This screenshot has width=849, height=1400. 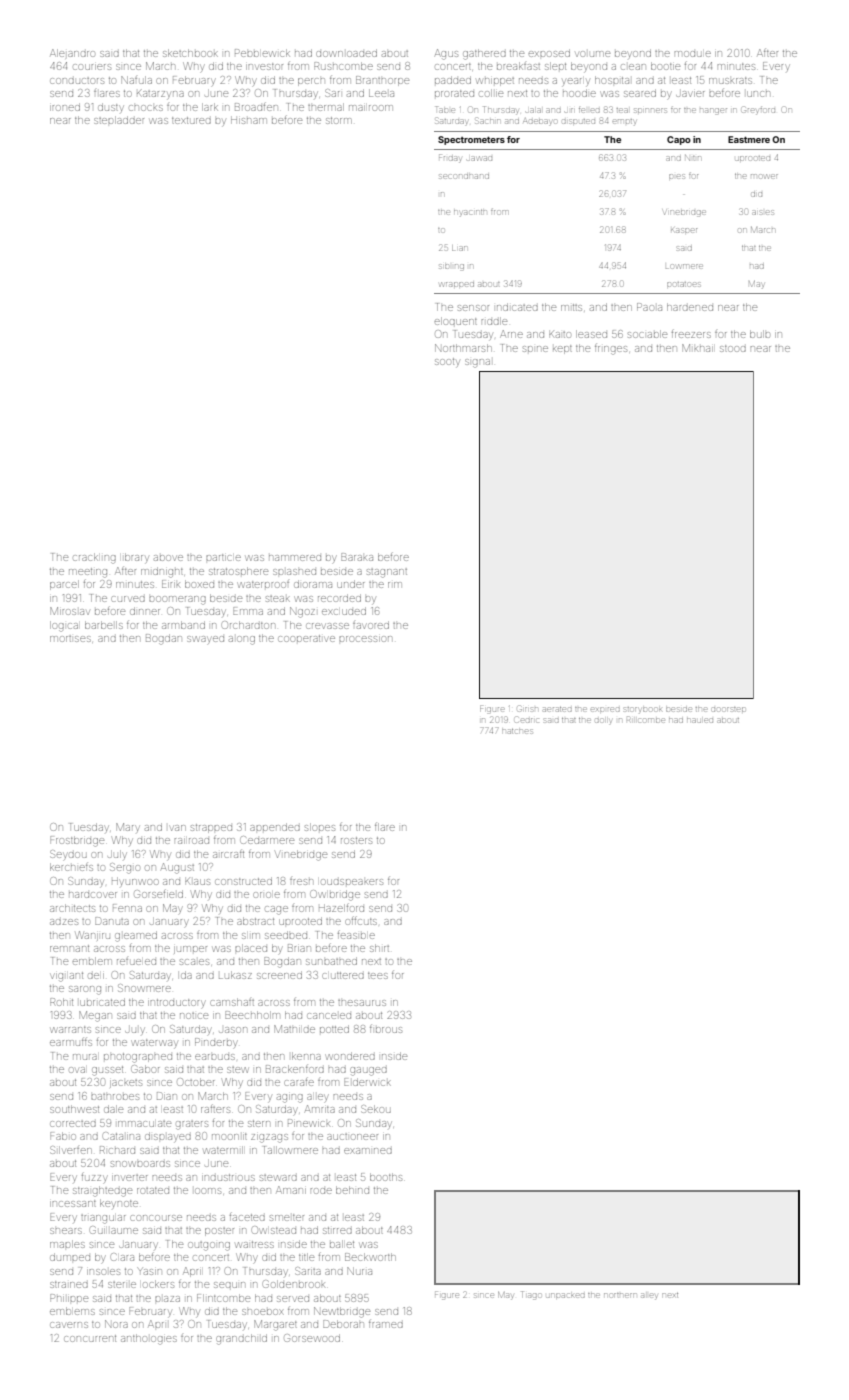 I want to click on lunch, so click(x=758, y=94).
